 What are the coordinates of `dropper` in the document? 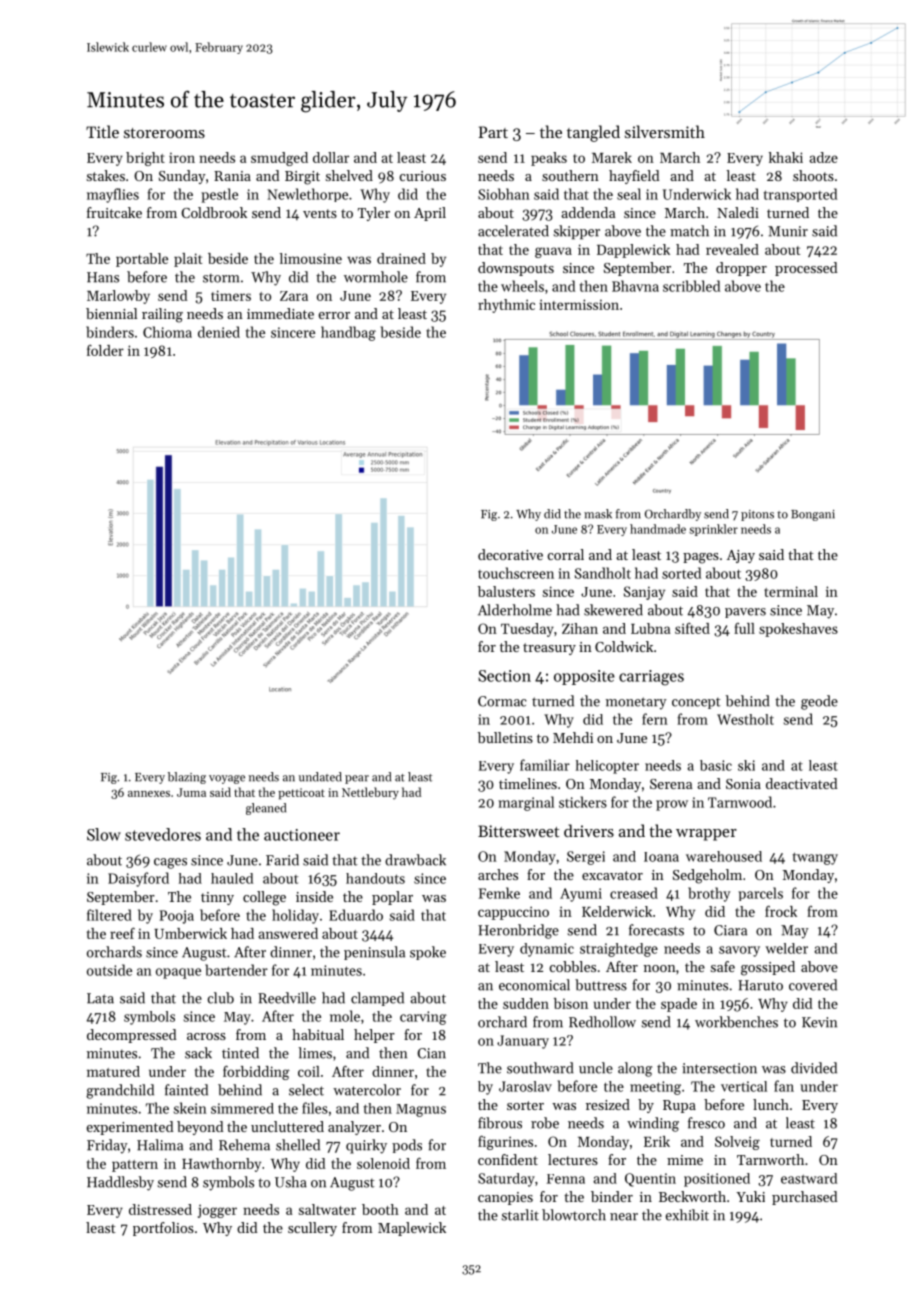 It's located at (741, 269).
